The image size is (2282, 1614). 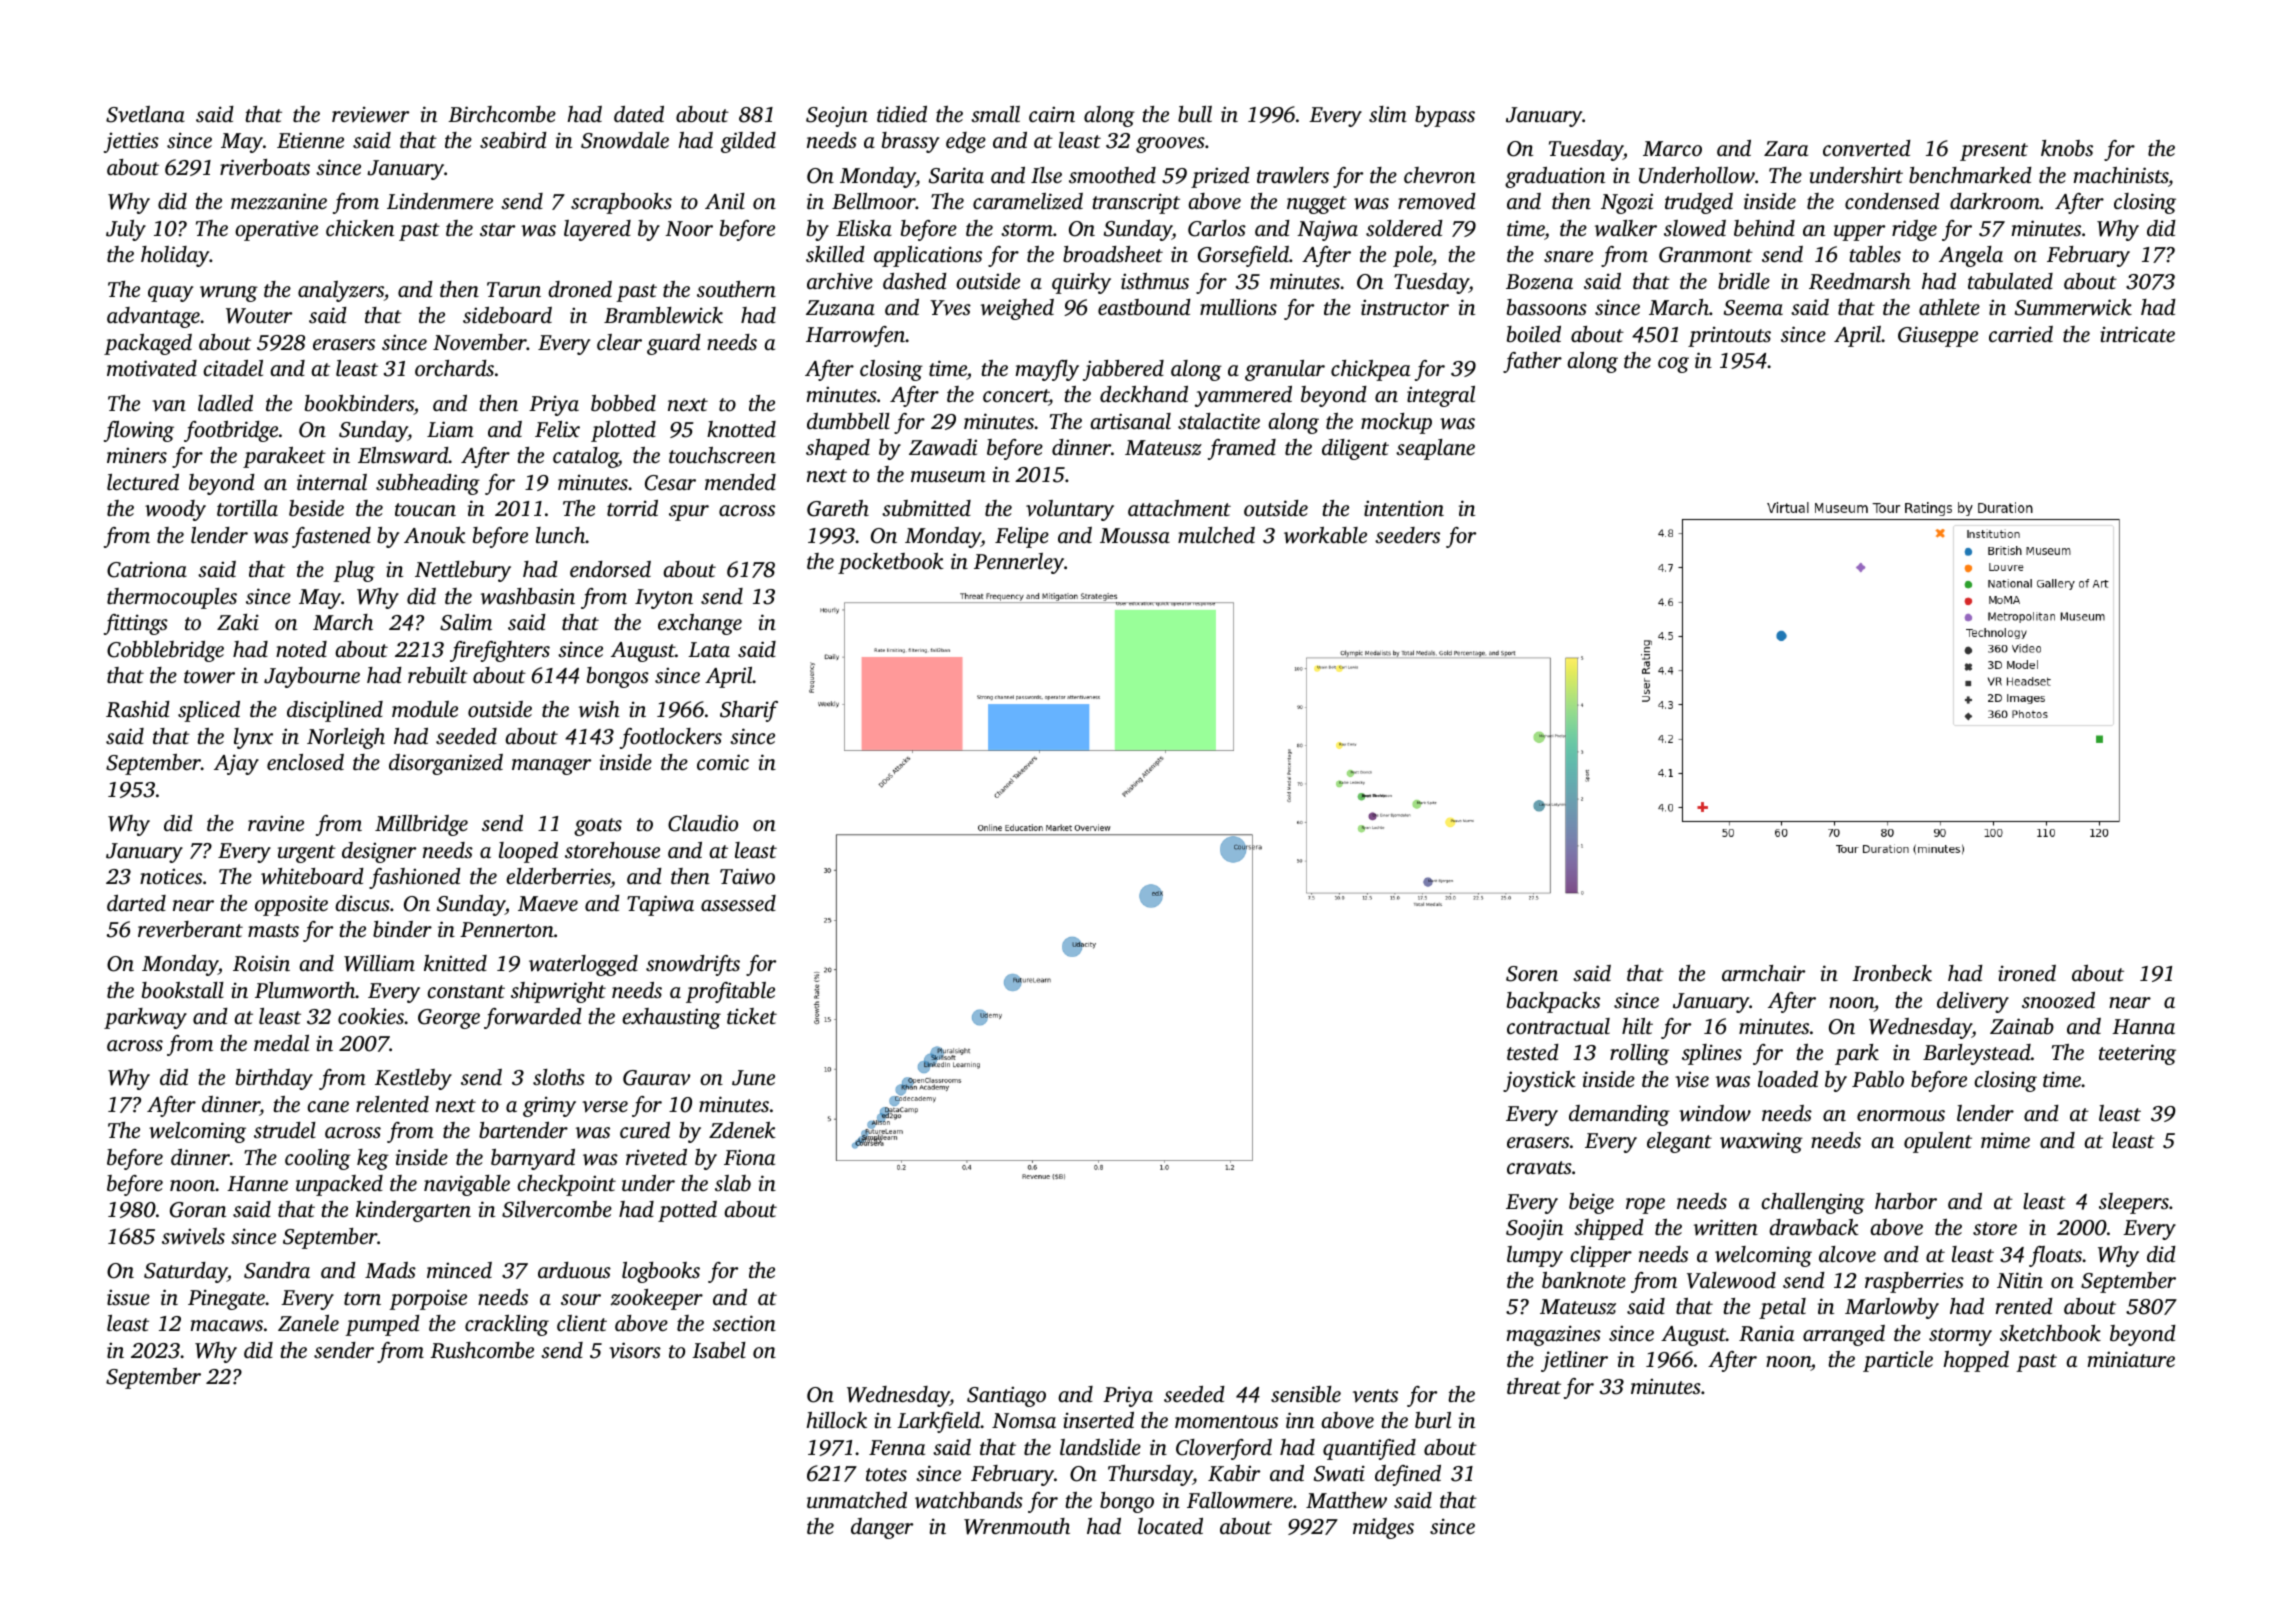 I want to click on knobs, so click(x=2067, y=148).
